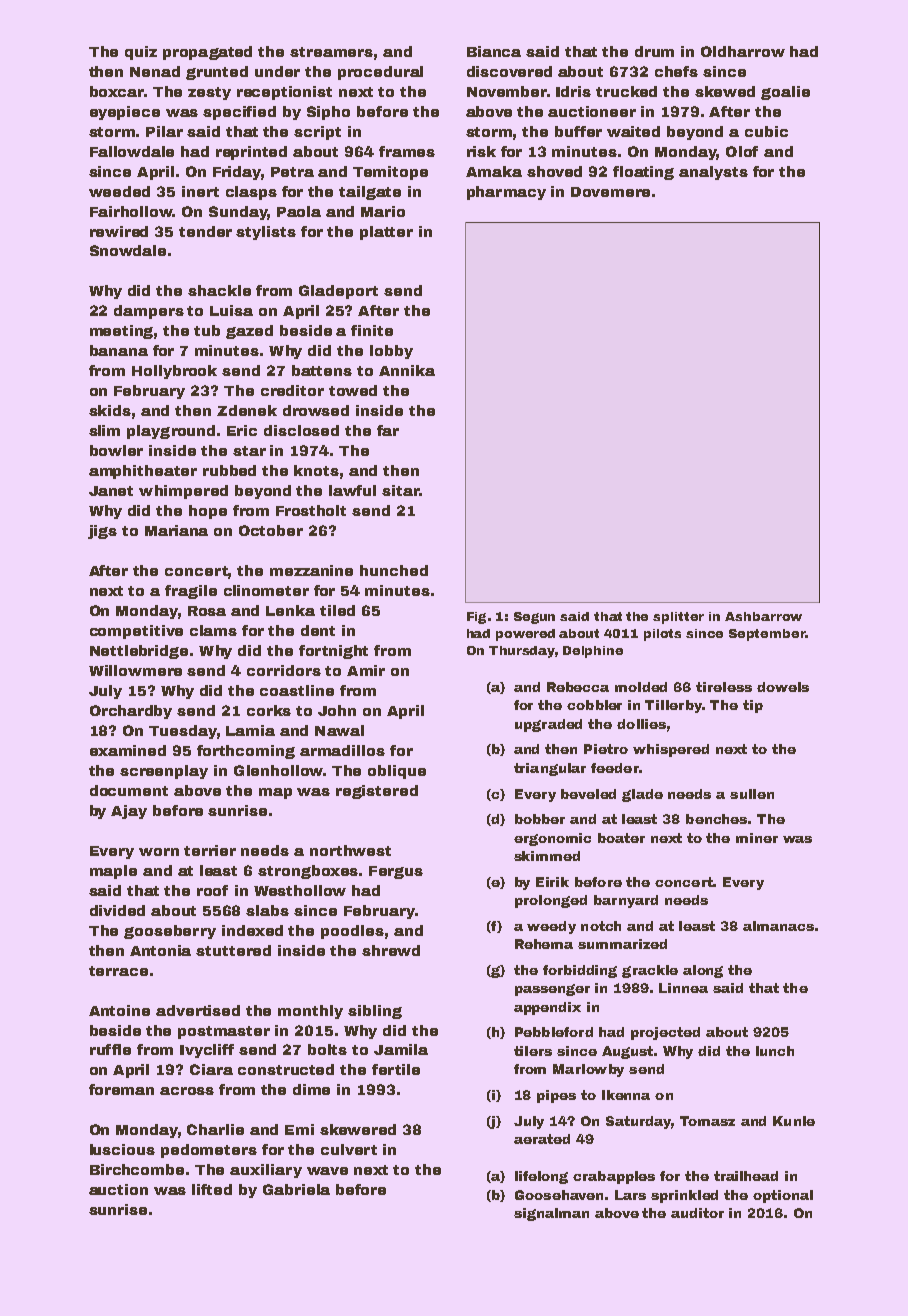 This image has width=908, height=1316. Describe the element at coordinates (622, 944) in the image. I see `summarized` at that location.
